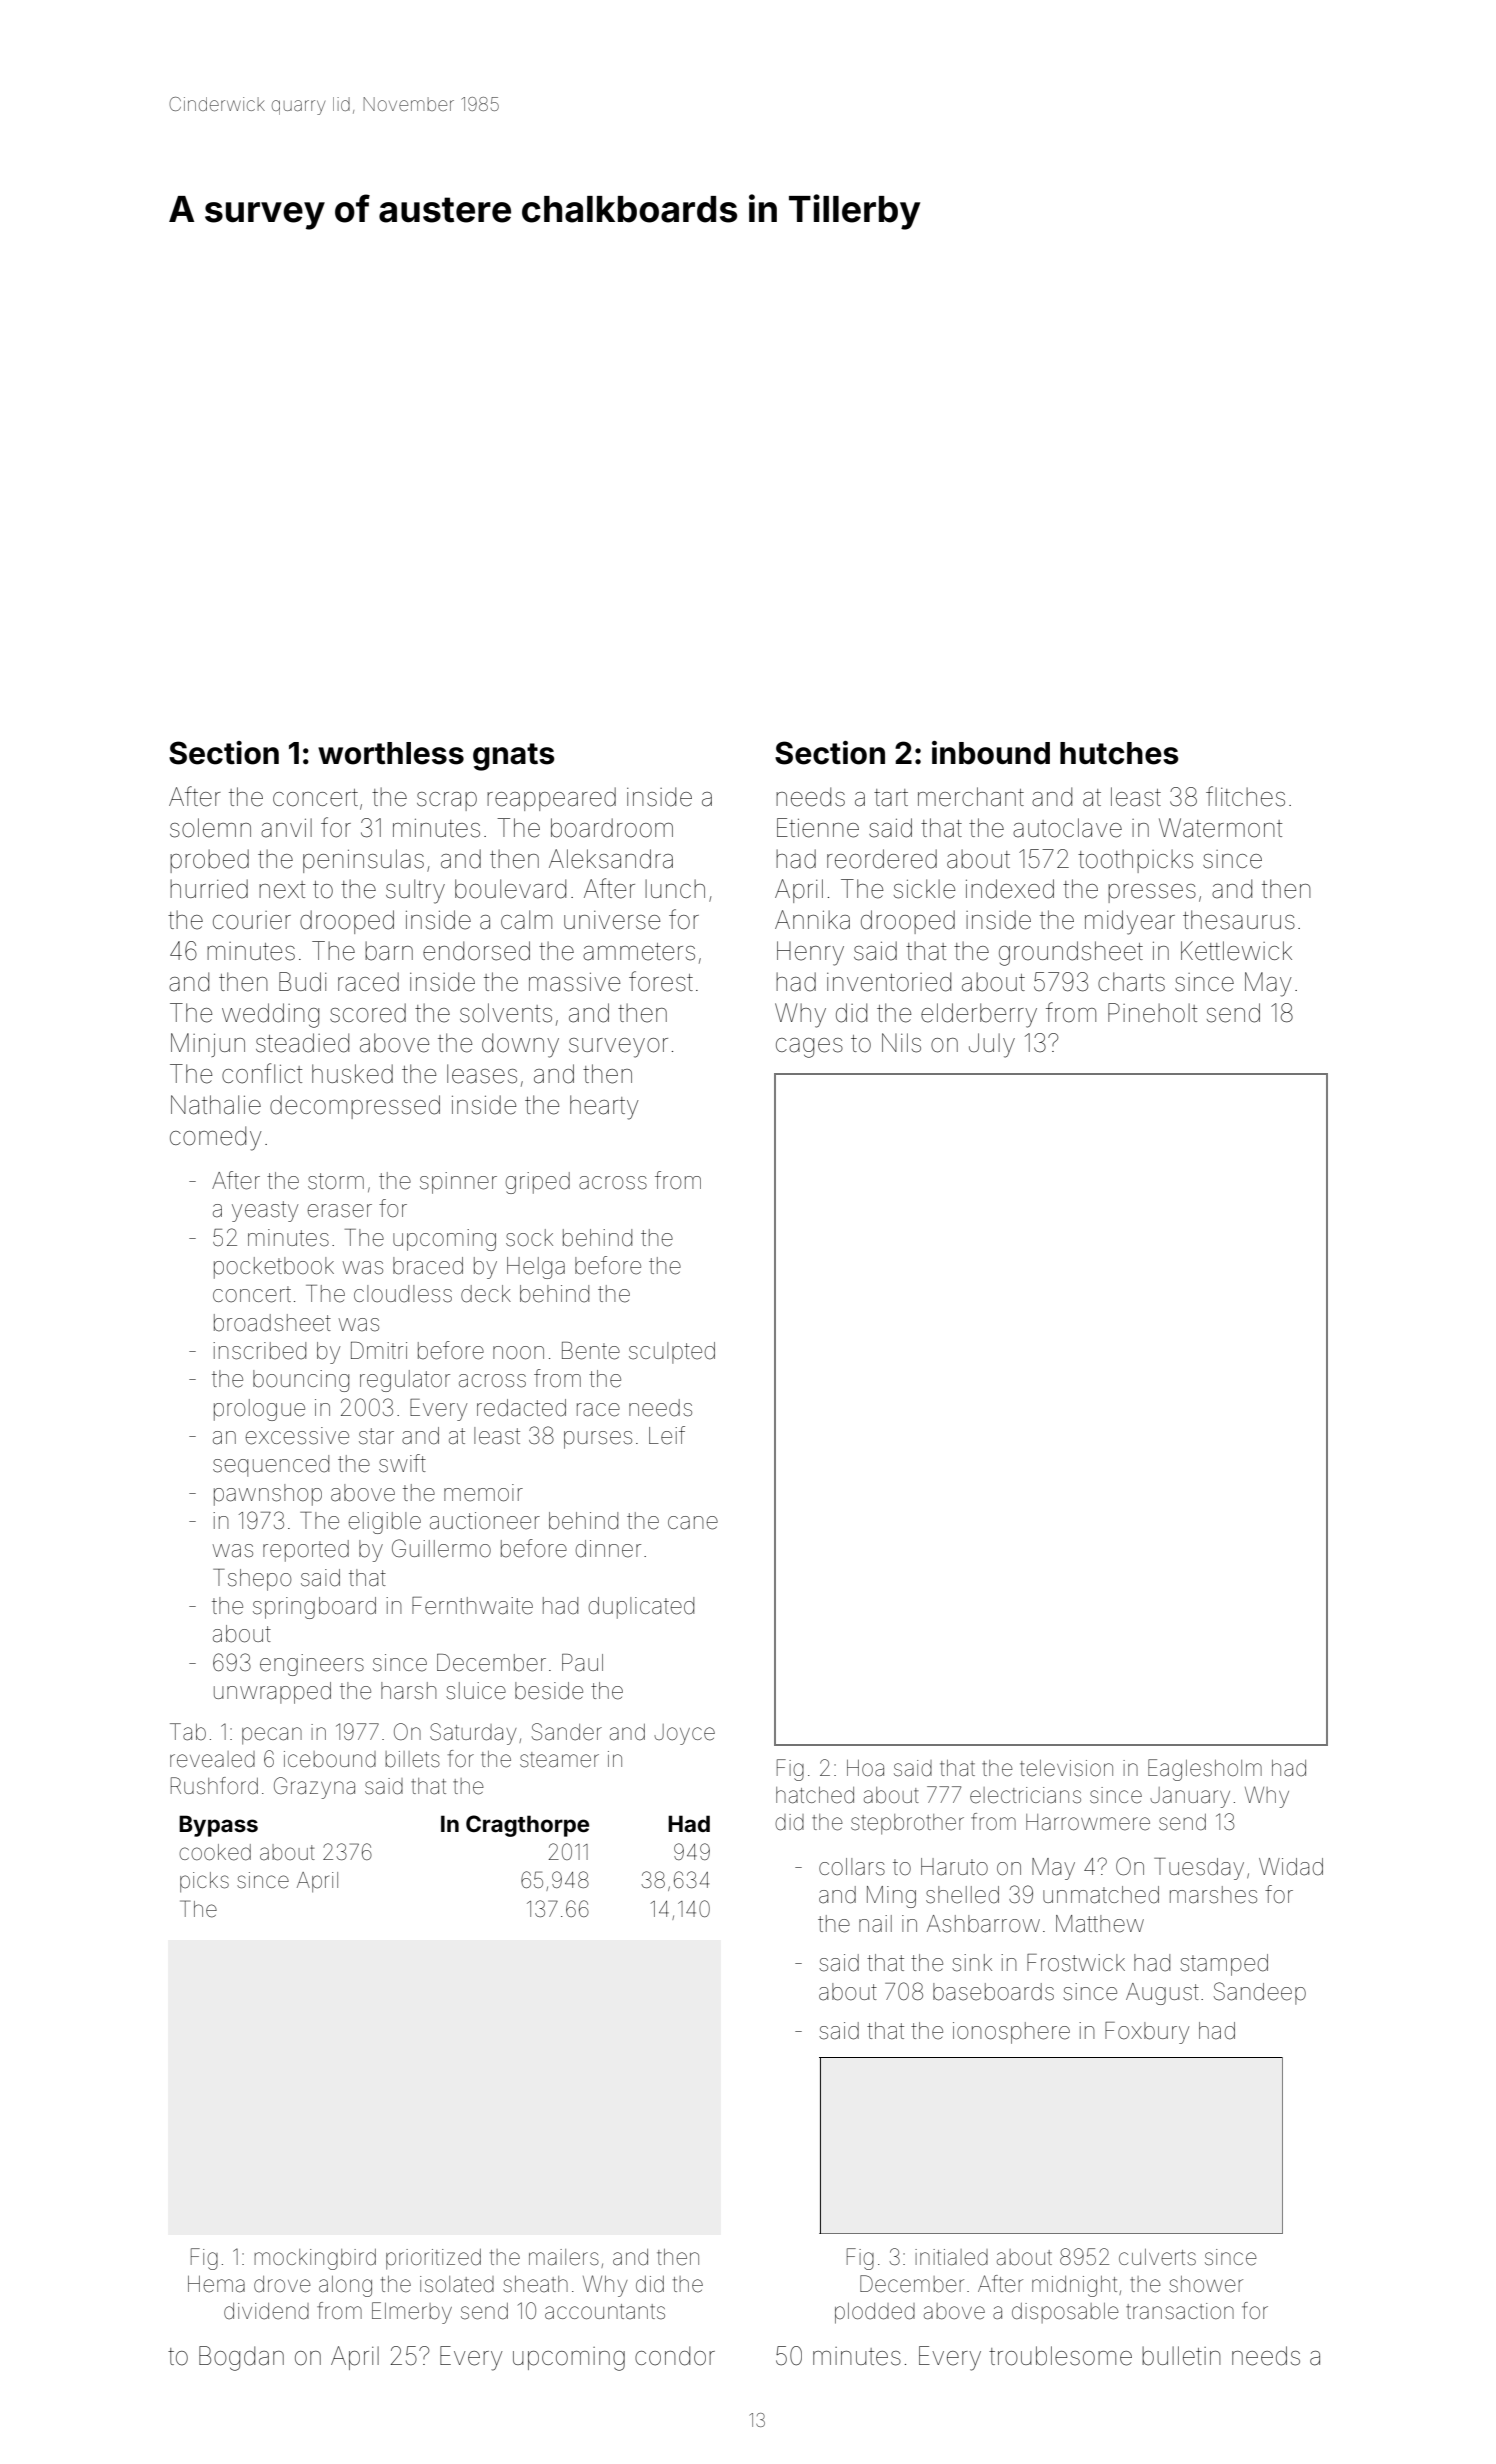 The height and width of the screenshot is (2464, 1496). Describe the element at coordinates (210, 828) in the screenshot. I see `solemn` at that location.
